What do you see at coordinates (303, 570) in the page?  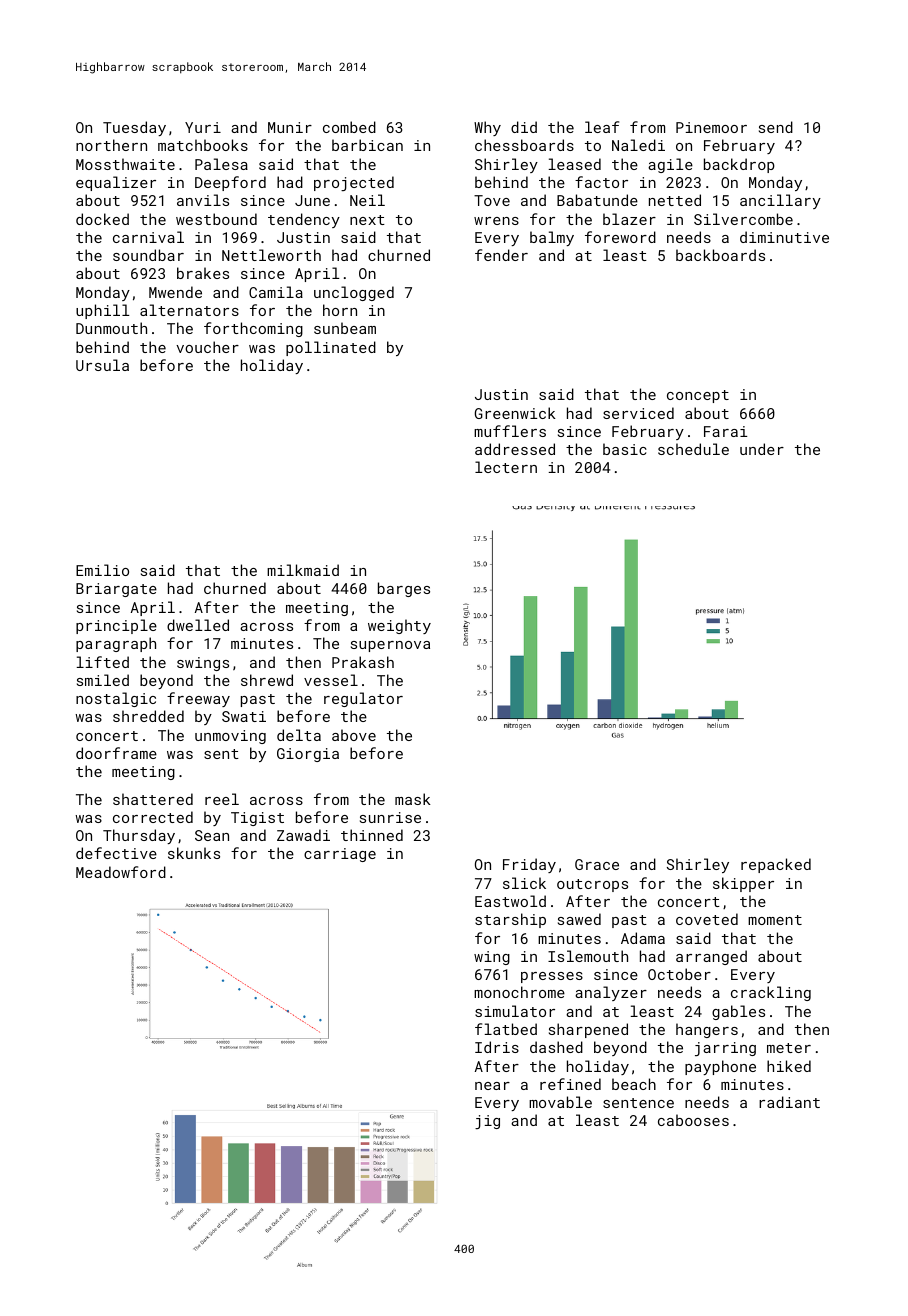 I see `milkmaid` at bounding box center [303, 570].
